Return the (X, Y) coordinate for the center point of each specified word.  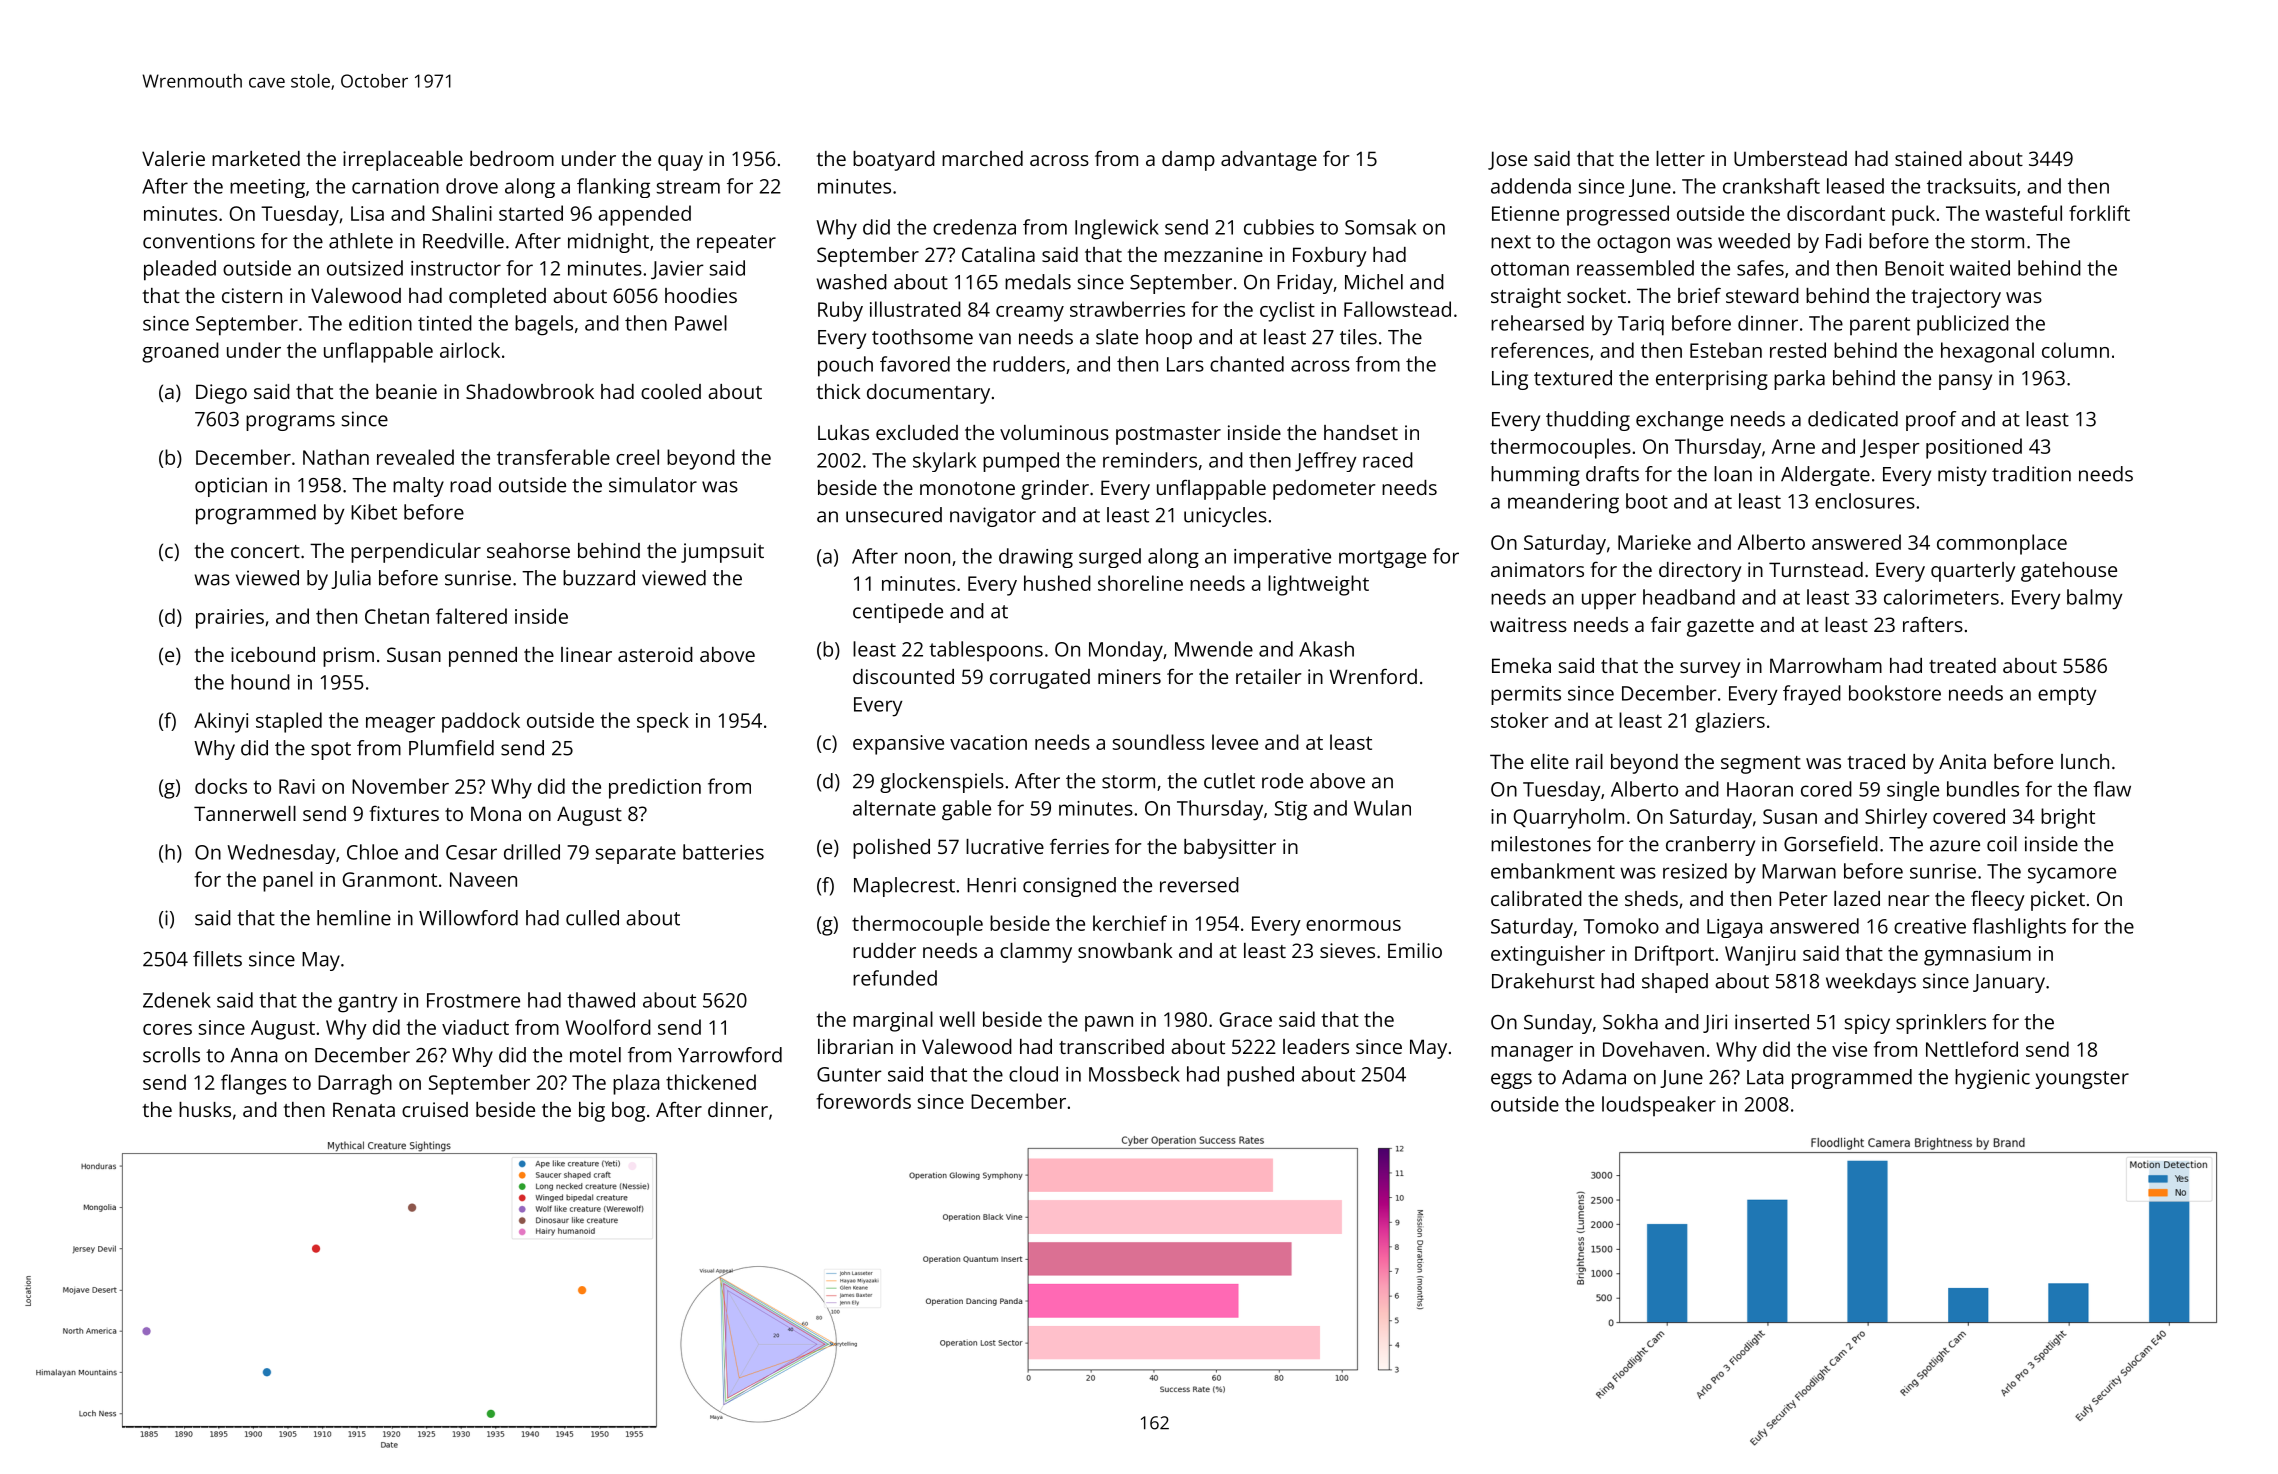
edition (380, 323)
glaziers (1730, 722)
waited (1980, 268)
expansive (898, 745)
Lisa (367, 213)
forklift (2099, 213)
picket (2058, 901)
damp (1188, 161)
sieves (1347, 950)
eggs (1511, 1081)
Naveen (483, 879)
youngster (2082, 1080)
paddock (481, 722)
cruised (435, 1109)
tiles (1358, 337)
